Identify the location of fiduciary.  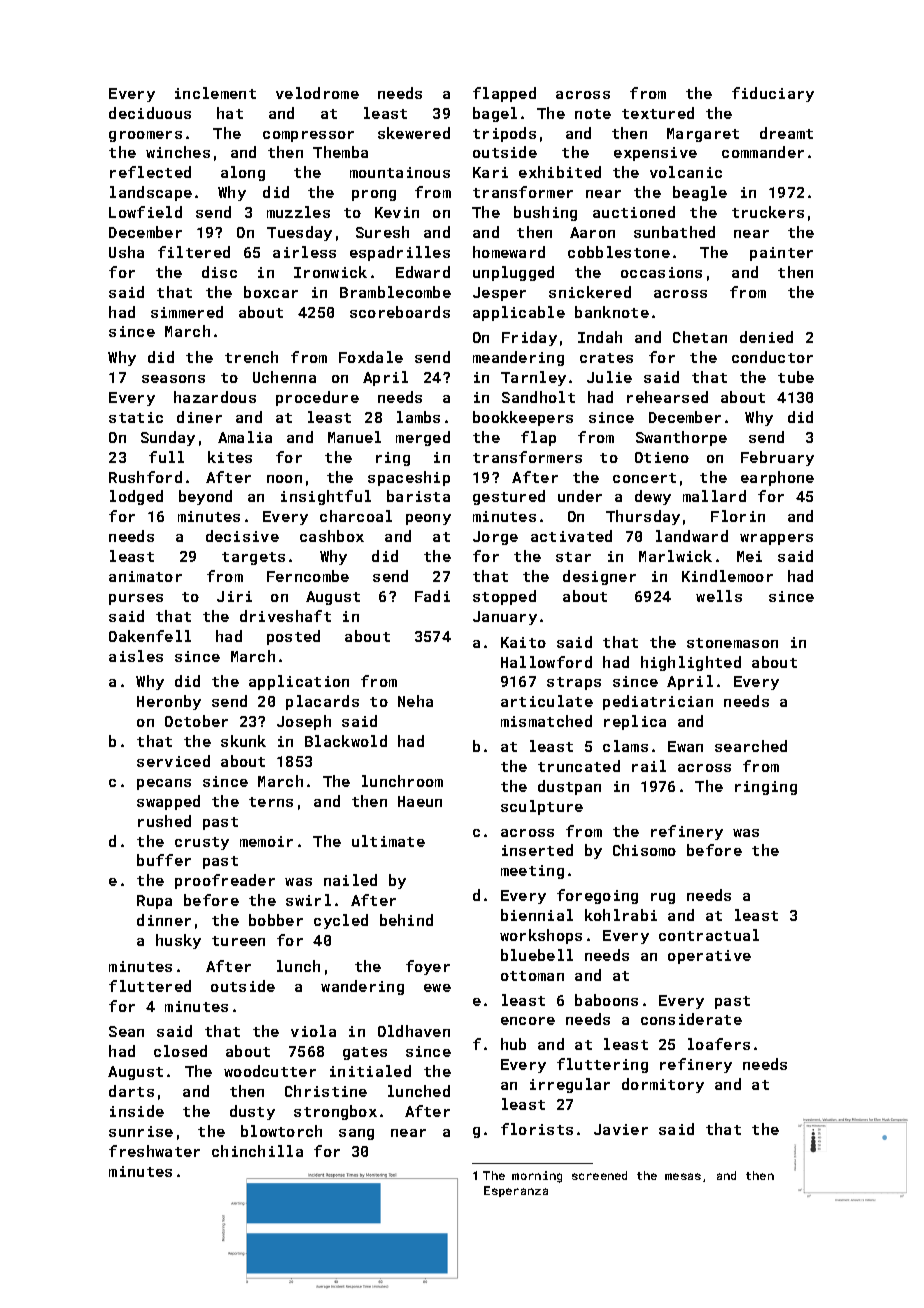
(773, 94).
